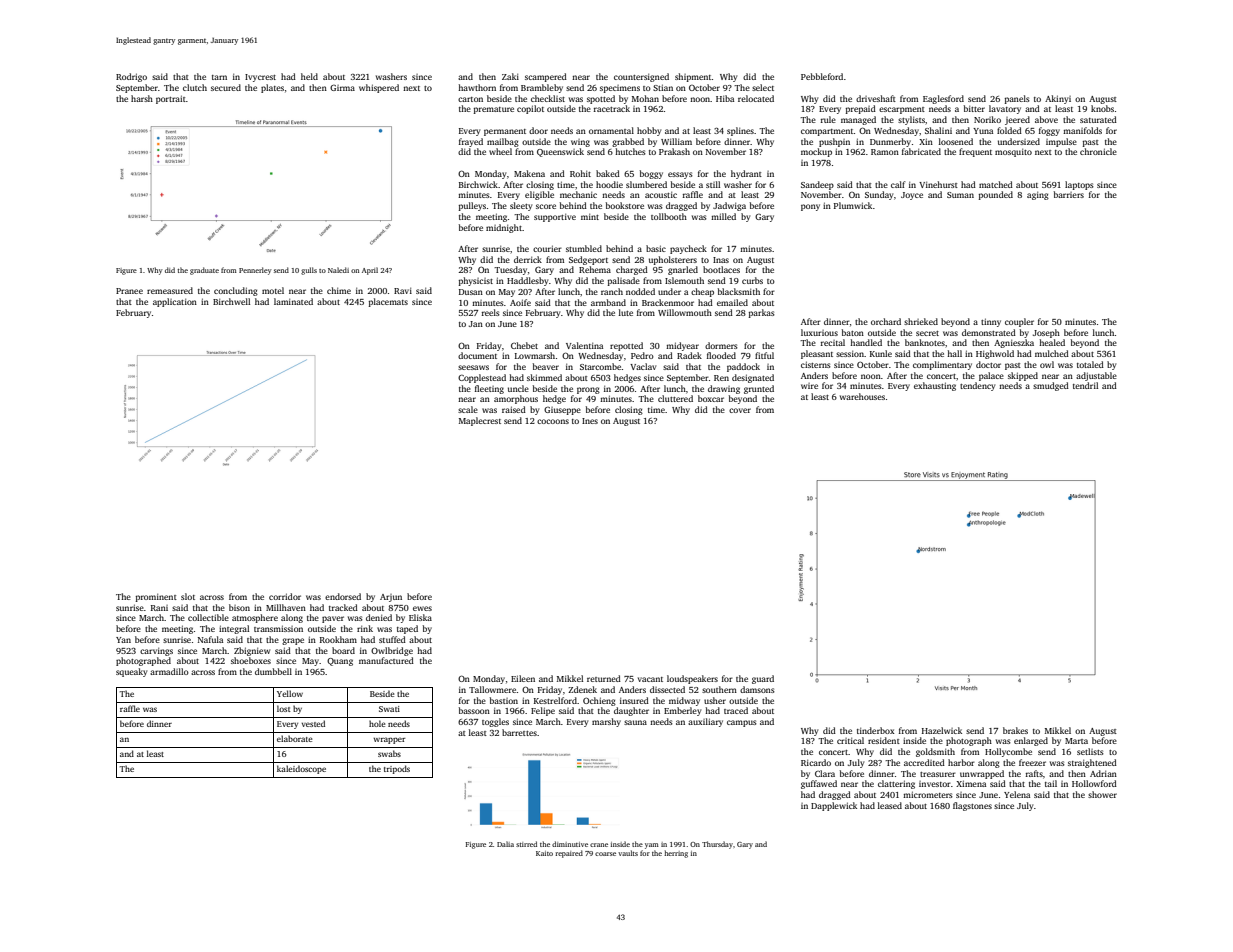 Image resolution: width=1233 pixels, height=952 pixels. What do you see at coordinates (156, 598) in the screenshot?
I see `prominent` at bounding box center [156, 598].
